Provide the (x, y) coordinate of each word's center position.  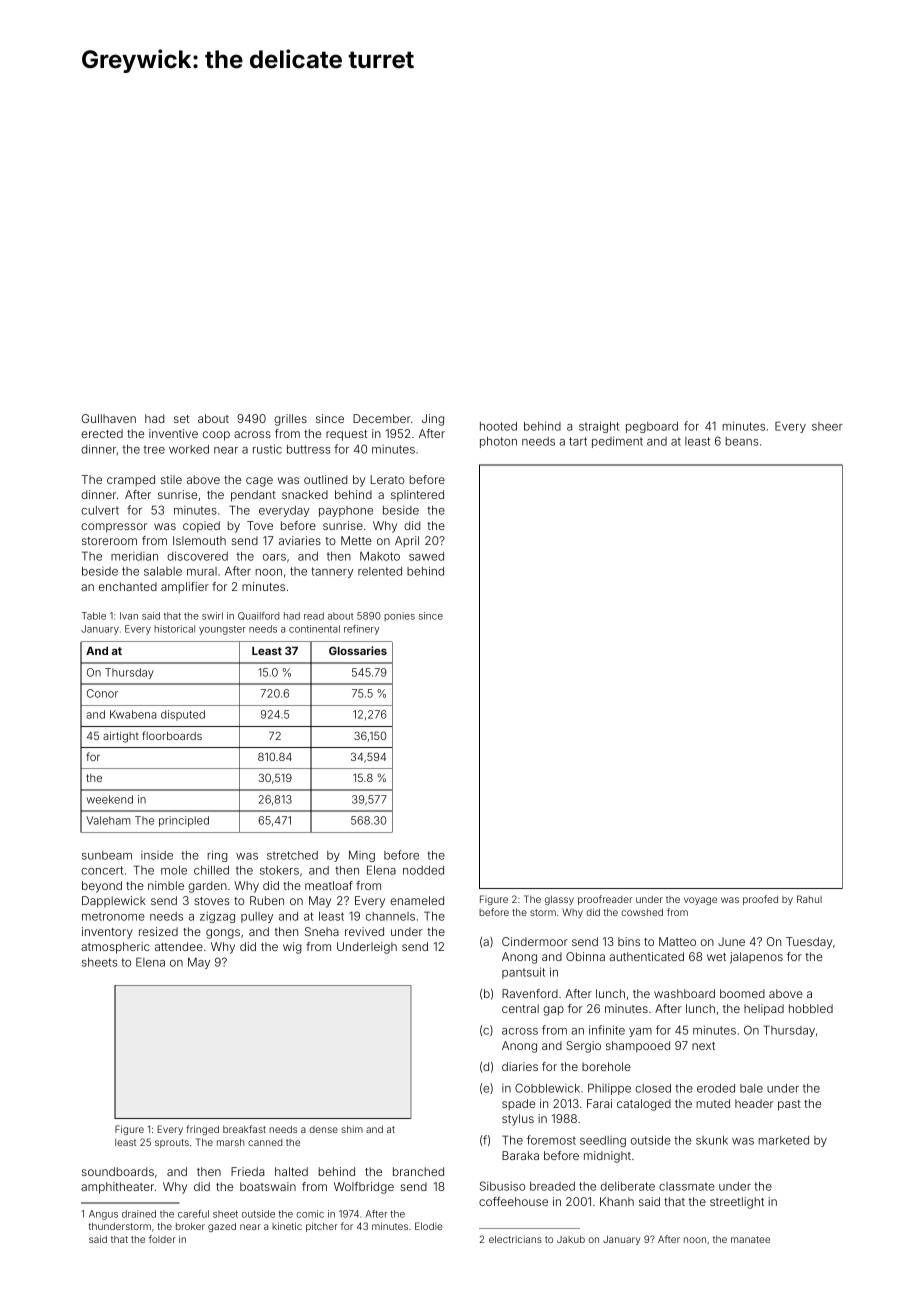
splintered (417, 496)
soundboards (118, 1171)
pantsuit (523, 973)
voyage (700, 901)
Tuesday (809, 943)
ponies (399, 616)
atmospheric (115, 948)
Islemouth (199, 540)
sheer (827, 426)
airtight (121, 737)
